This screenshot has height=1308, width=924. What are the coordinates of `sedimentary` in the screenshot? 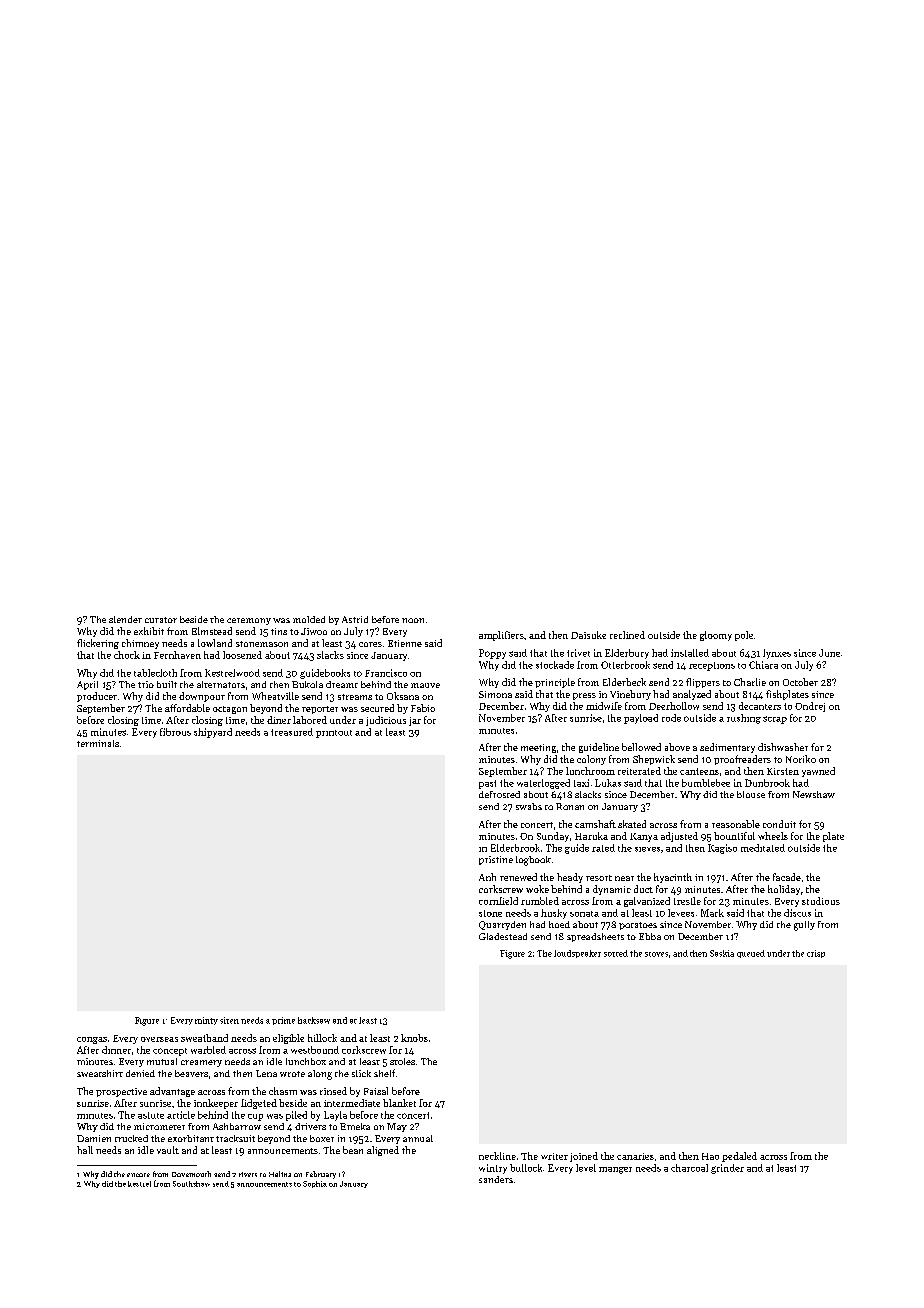 It's located at (727, 748).
